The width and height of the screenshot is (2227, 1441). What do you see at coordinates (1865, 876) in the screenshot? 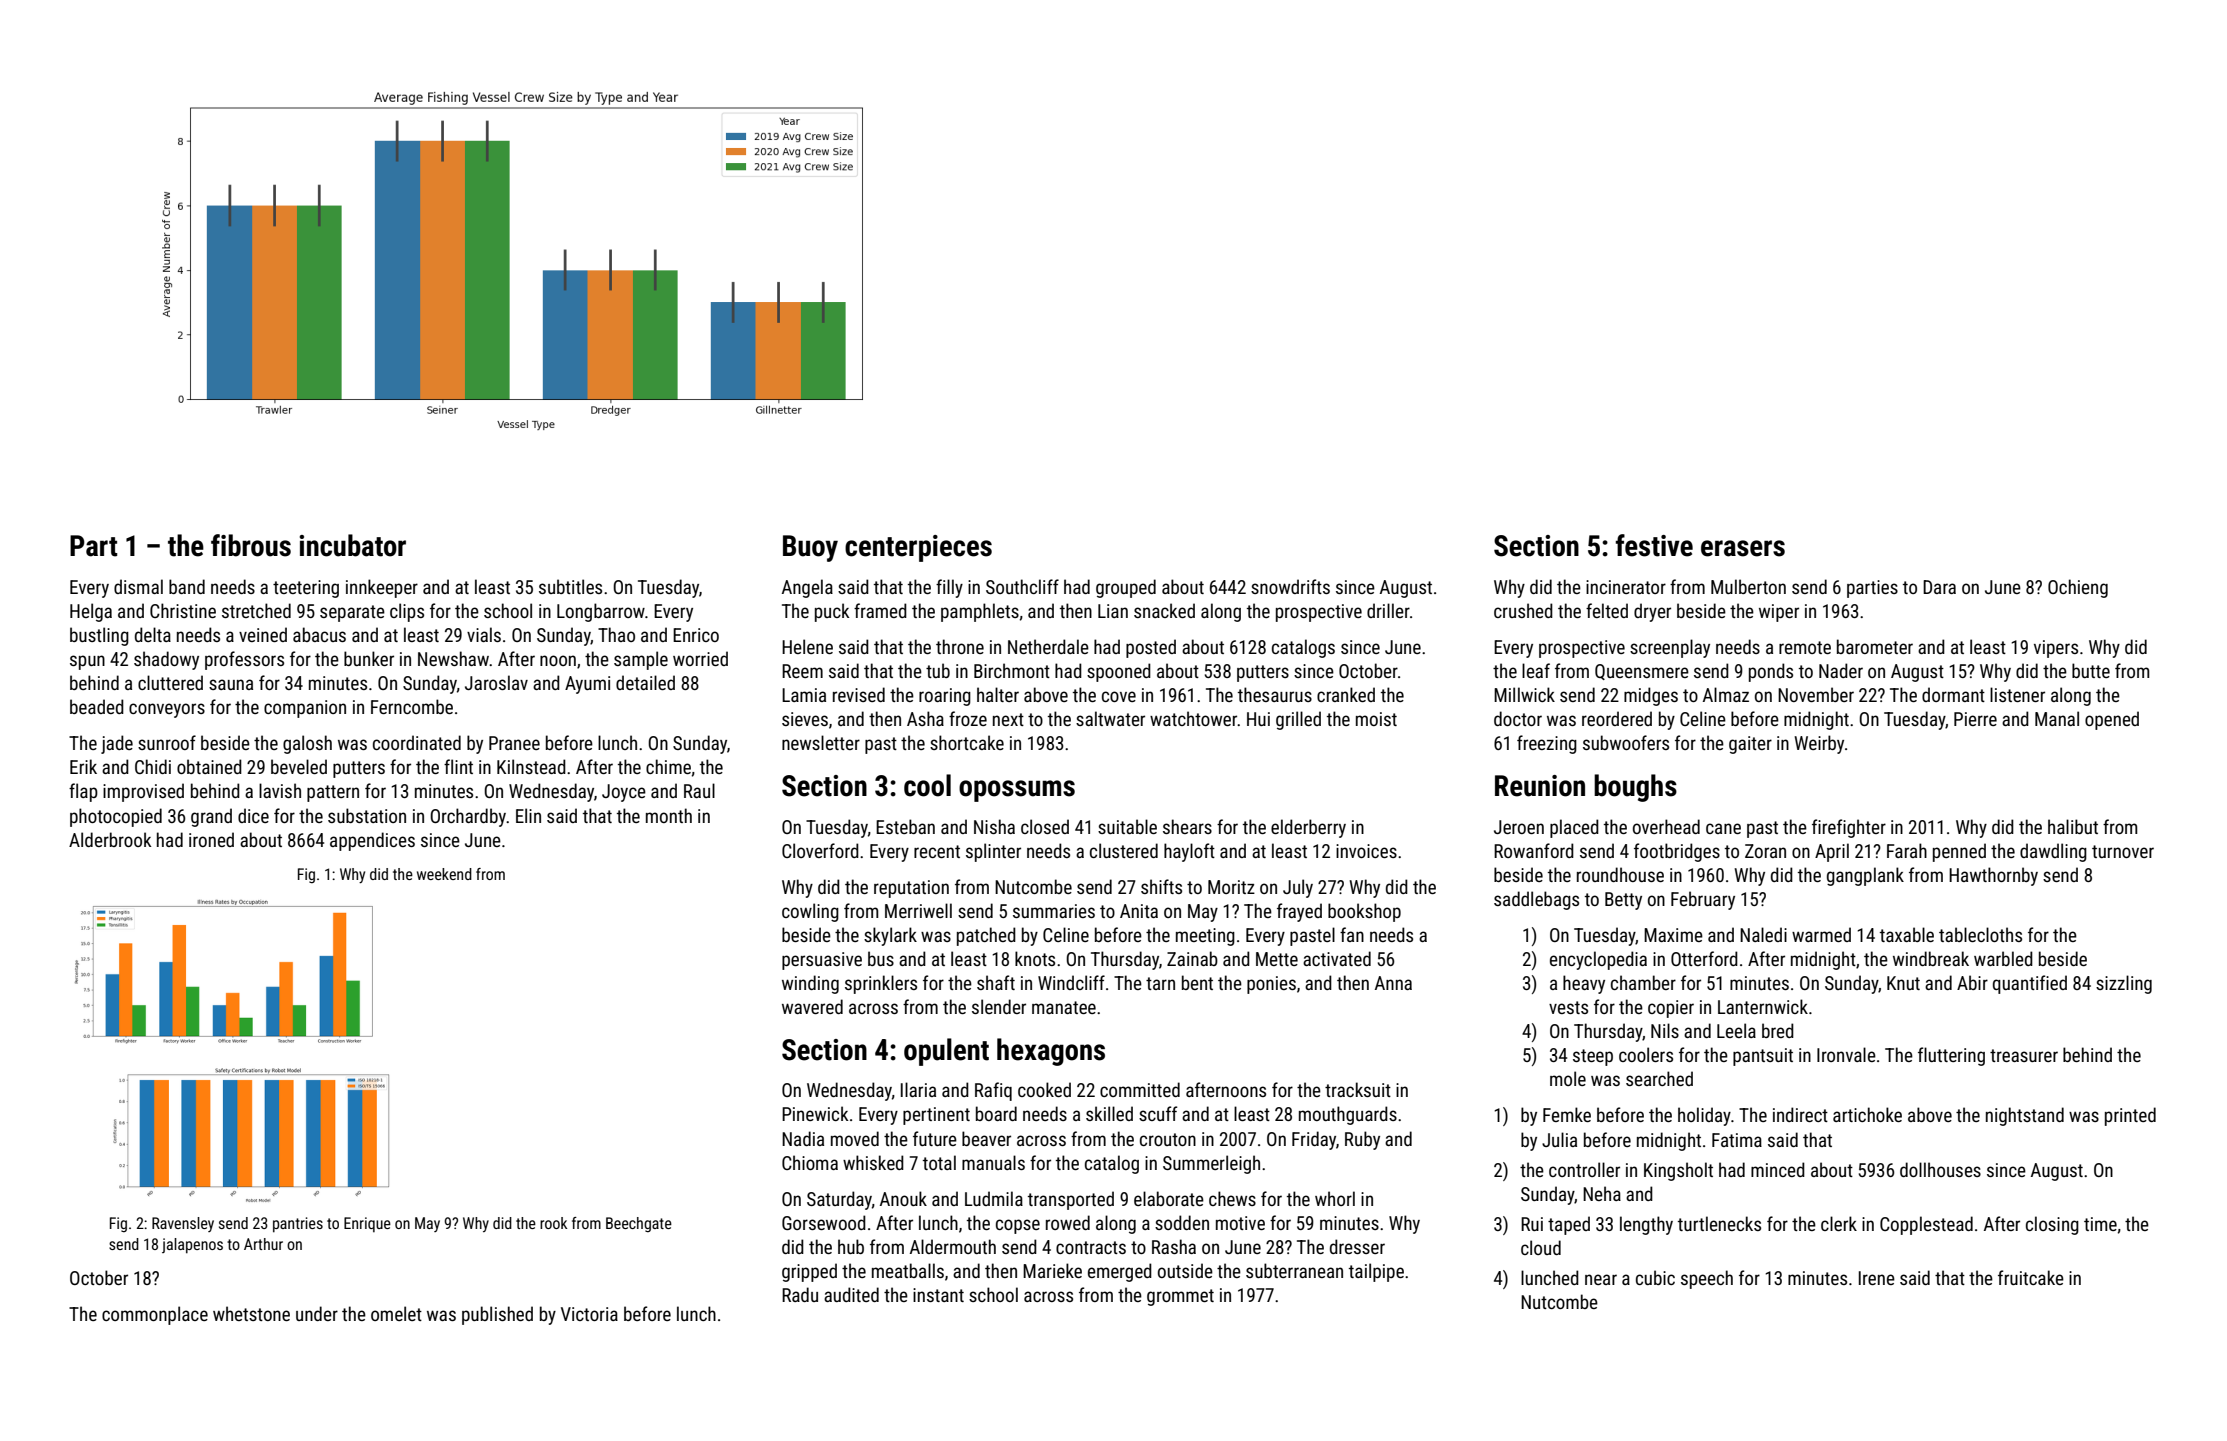
I see `gangplank` at bounding box center [1865, 876].
